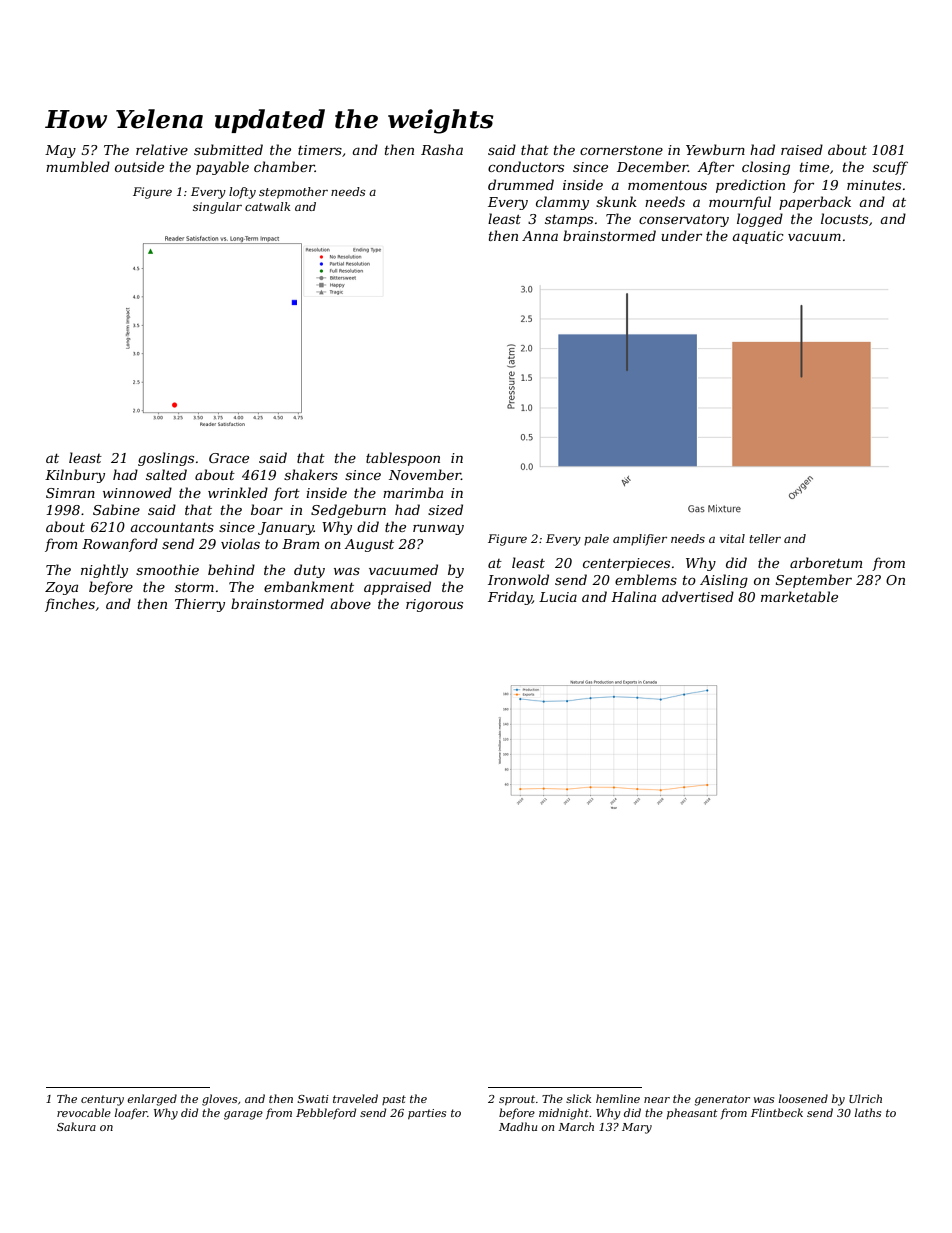 This screenshot has height=1233, width=952. Describe the element at coordinates (518, 1126) in the screenshot. I see `Madhu` at that location.
